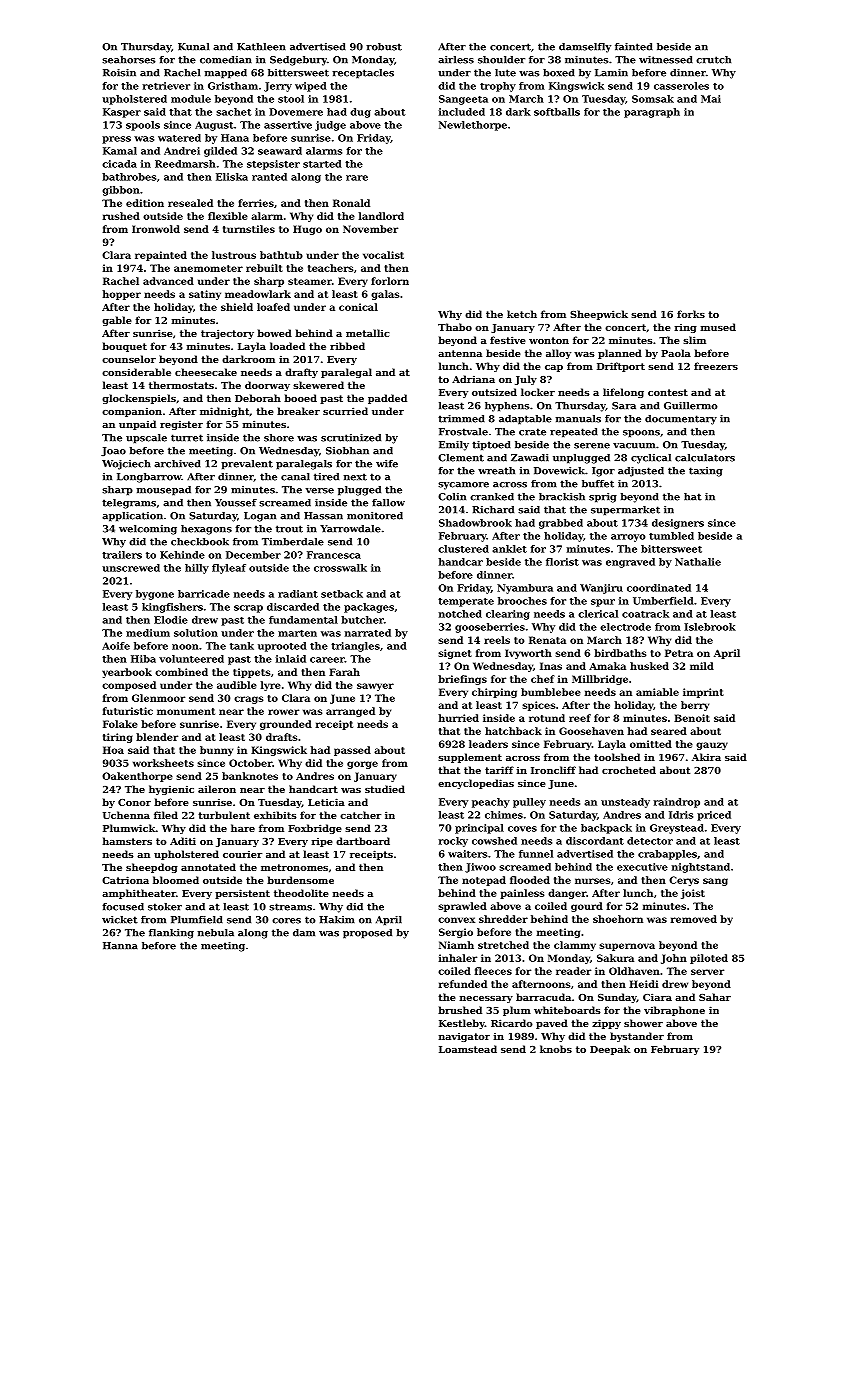 Image resolution: width=849 pixels, height=1400 pixels. What do you see at coordinates (193, 47) in the image?
I see `Kunal` at bounding box center [193, 47].
